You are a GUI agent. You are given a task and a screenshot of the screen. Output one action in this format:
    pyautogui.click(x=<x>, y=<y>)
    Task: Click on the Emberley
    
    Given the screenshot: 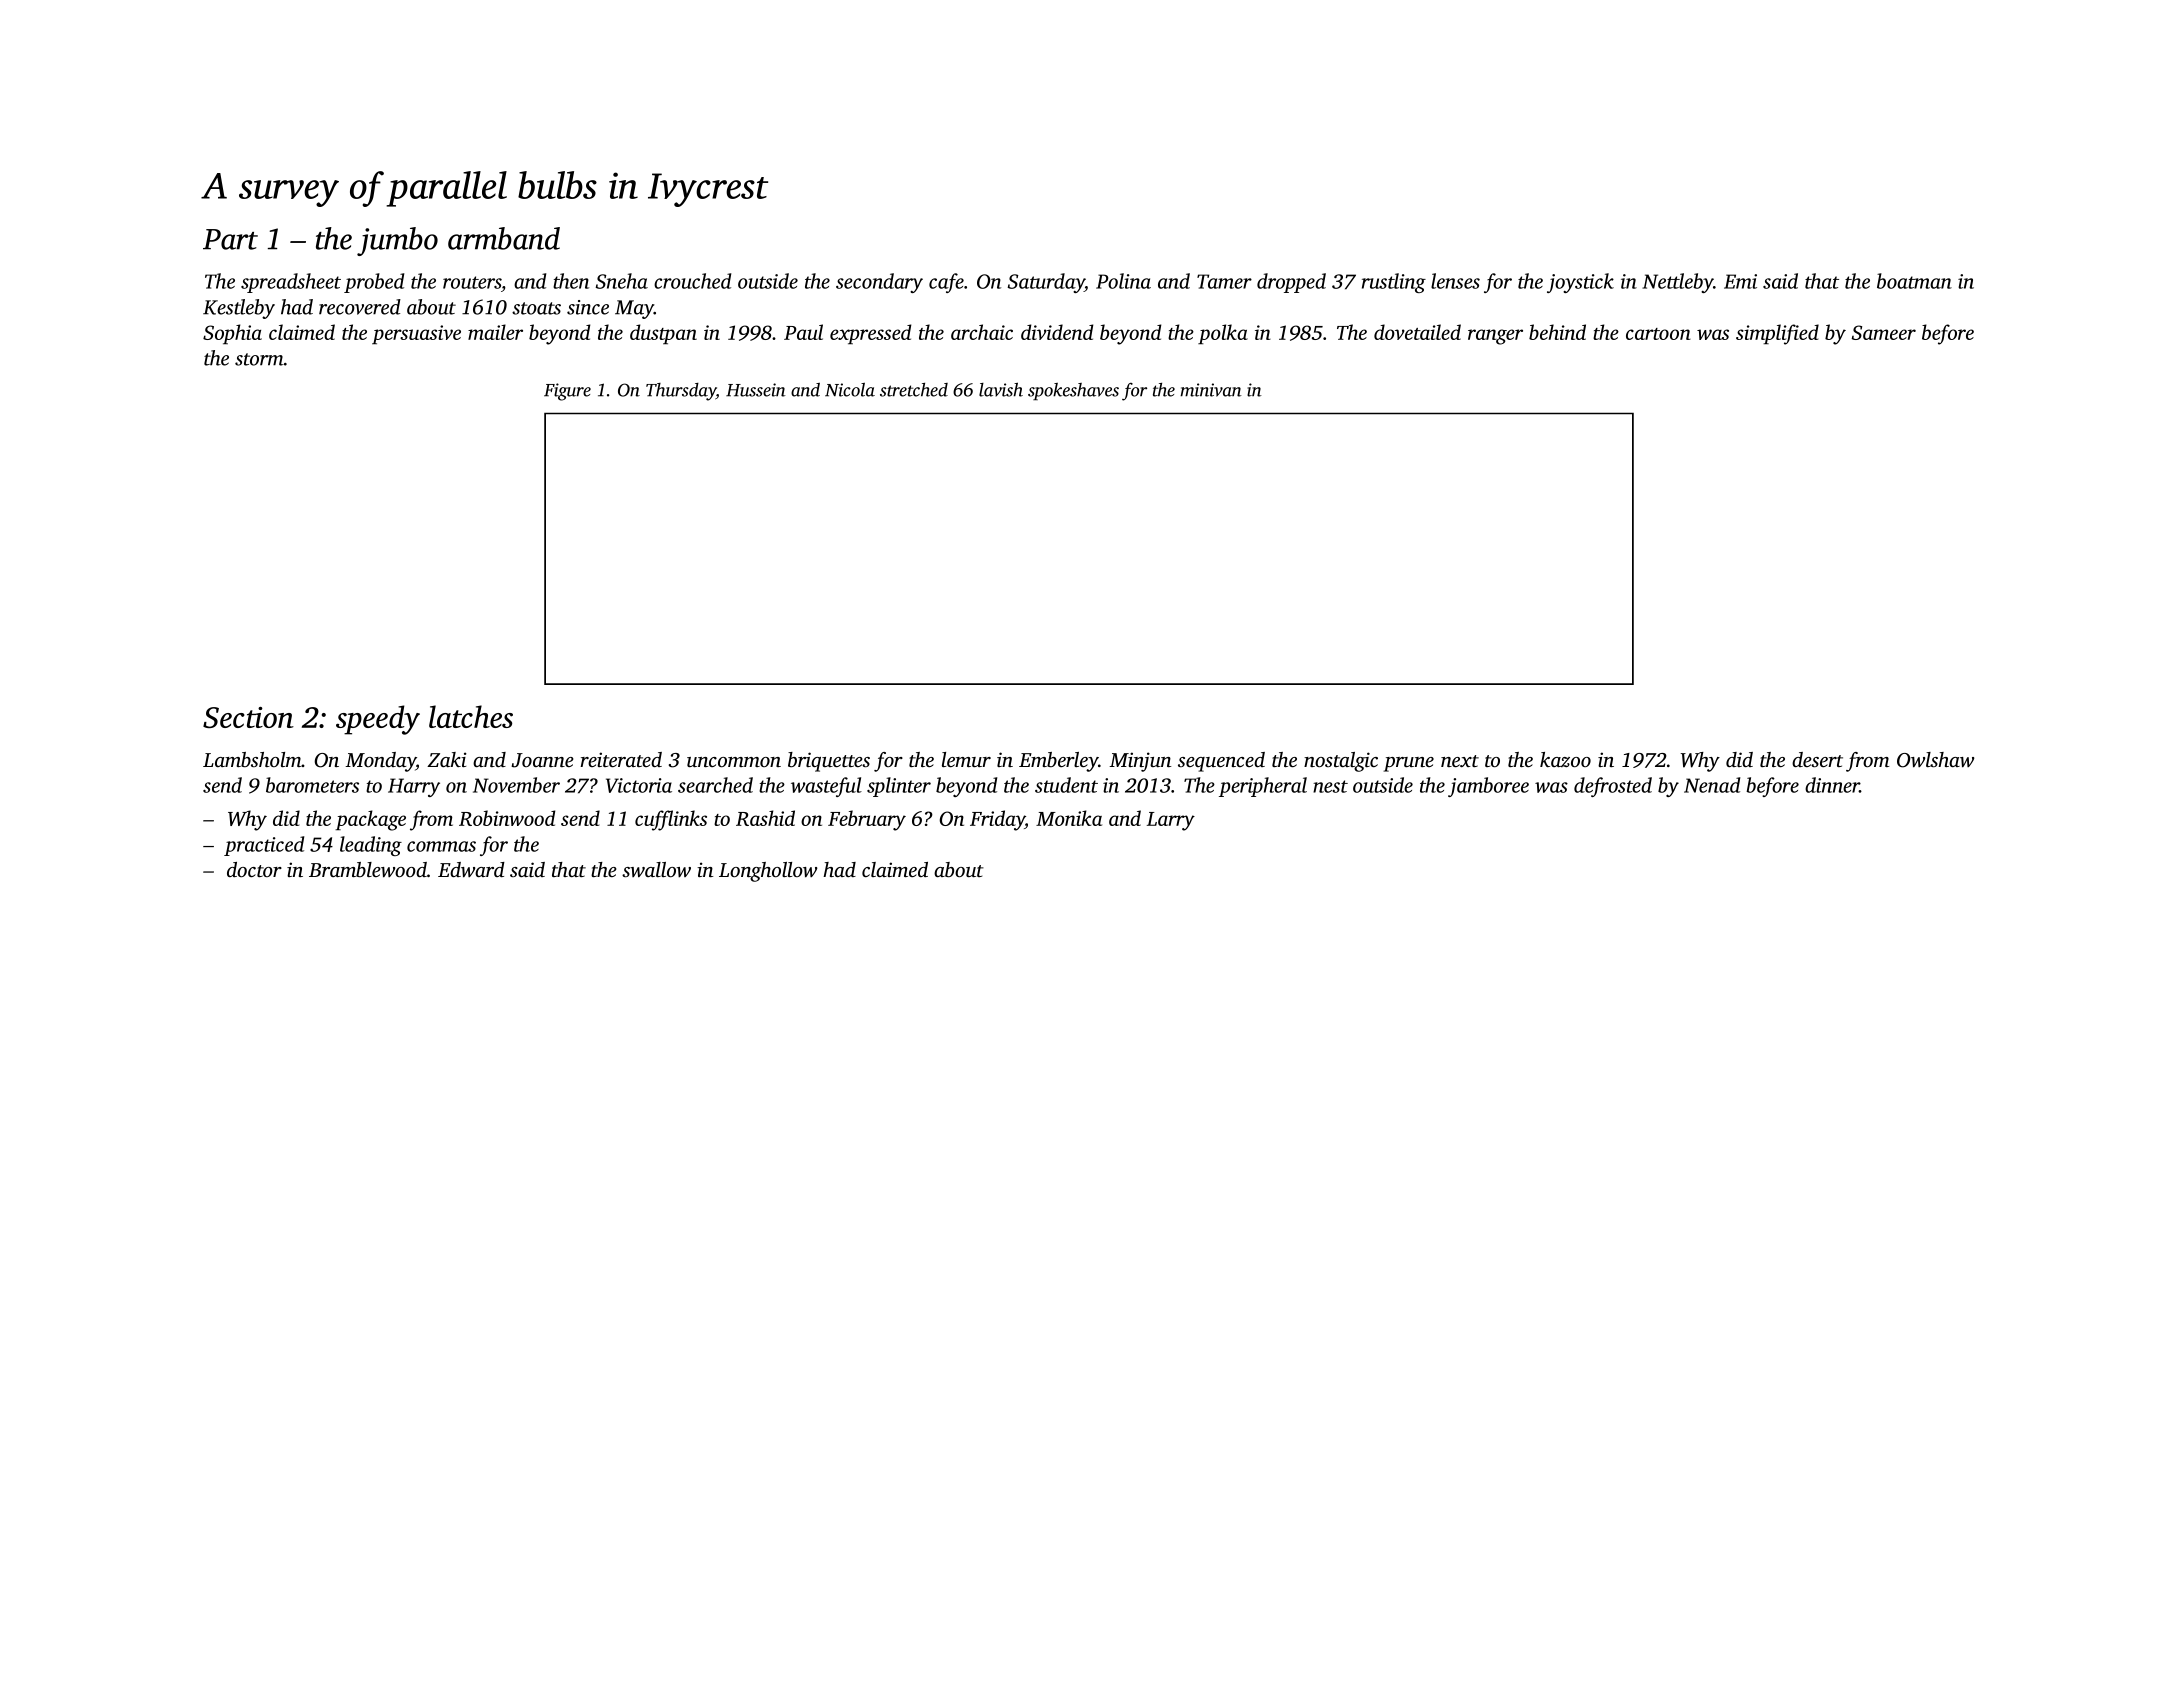 What is the action you would take?
    pyautogui.click(x=1059, y=762)
